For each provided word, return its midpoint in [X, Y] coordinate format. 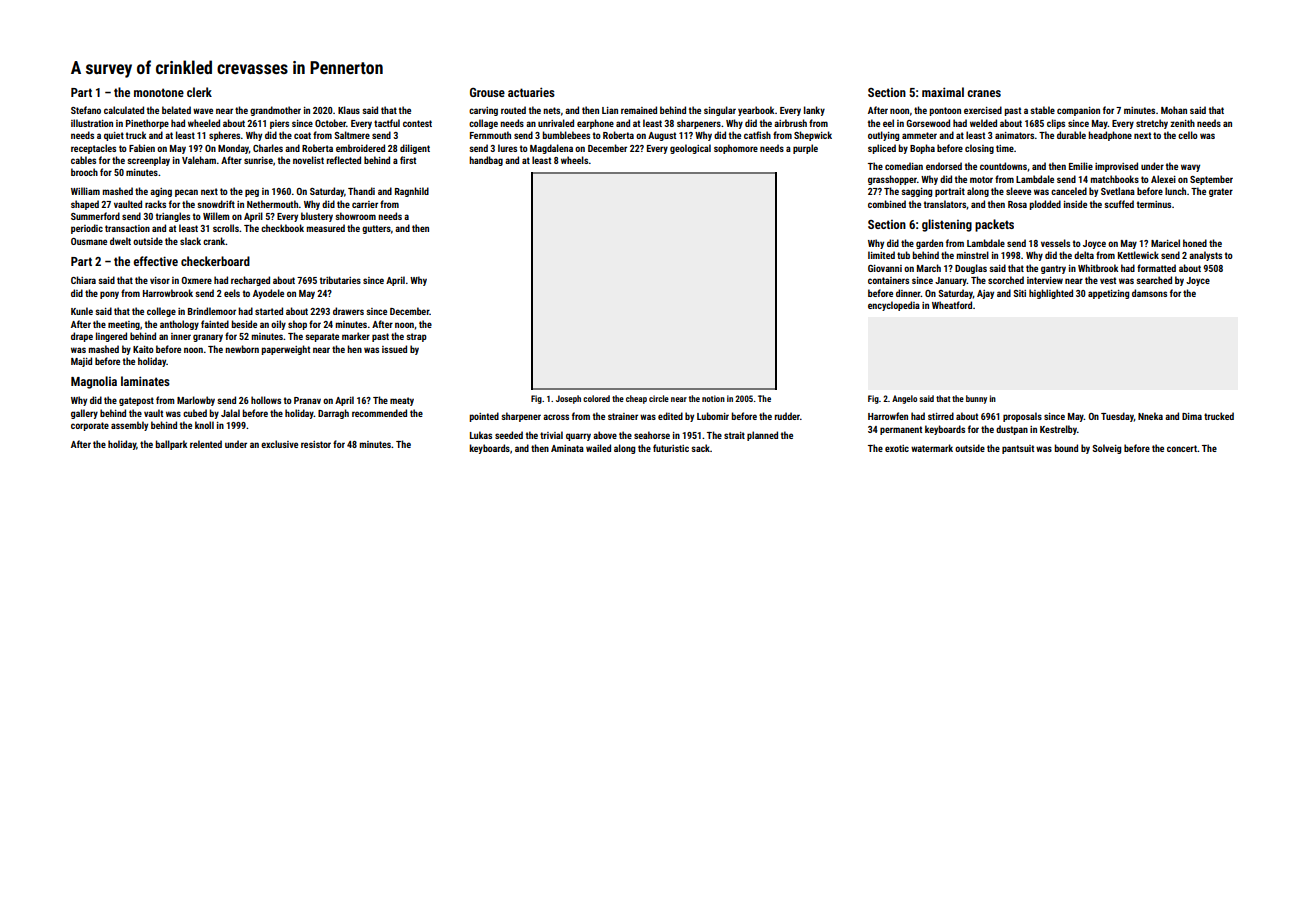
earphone [595, 124]
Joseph [568, 399]
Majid [81, 362]
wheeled [204, 123]
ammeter [919, 135]
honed [1195, 243]
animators [1014, 135]
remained [639, 110]
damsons [1149, 293]
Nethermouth [273, 204]
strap [416, 337]
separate [322, 337]
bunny [976, 399]
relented [206, 444]
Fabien [142, 148]
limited [881, 255]
